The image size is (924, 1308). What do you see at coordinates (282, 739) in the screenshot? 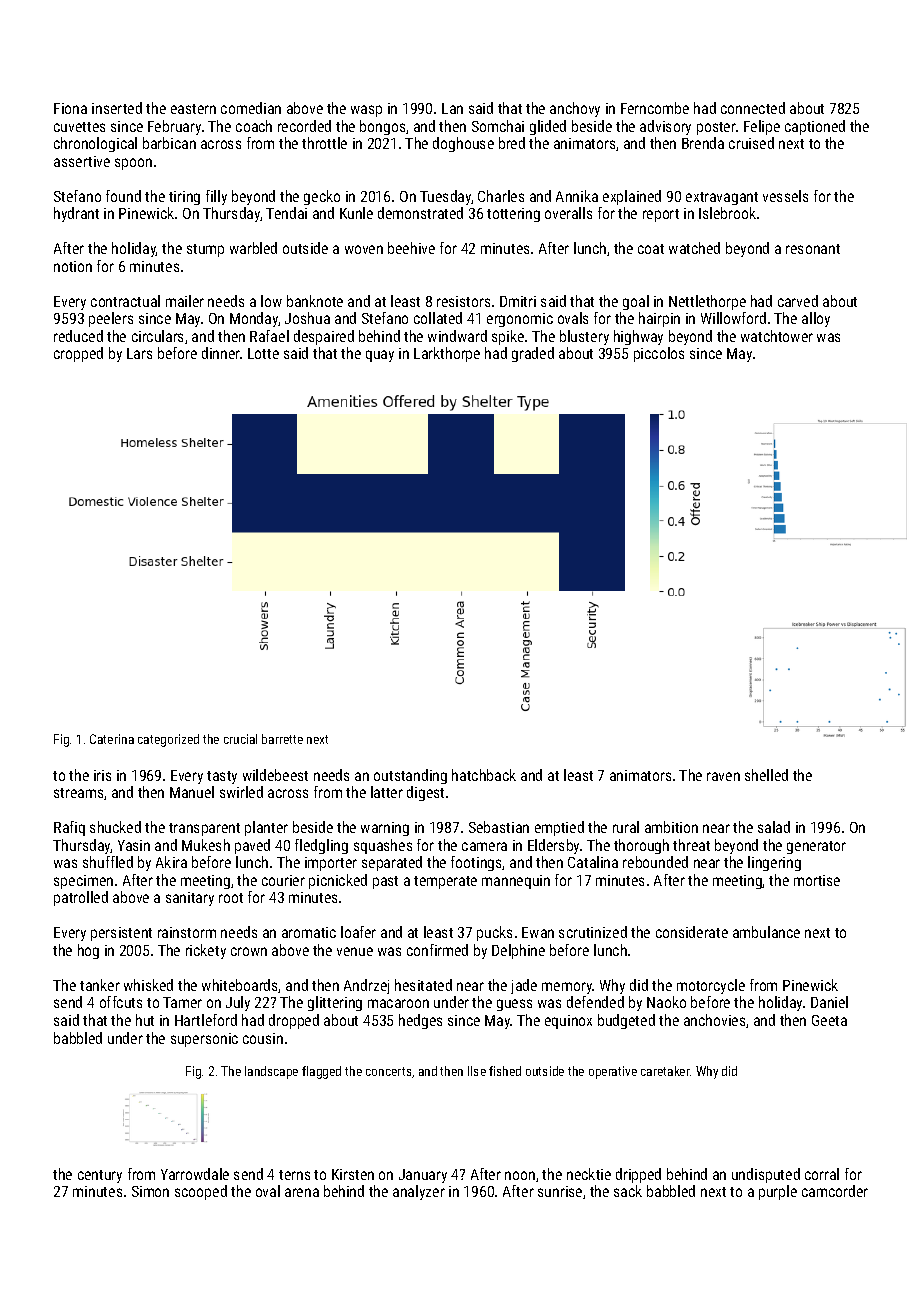
I see `barrette` at bounding box center [282, 739].
